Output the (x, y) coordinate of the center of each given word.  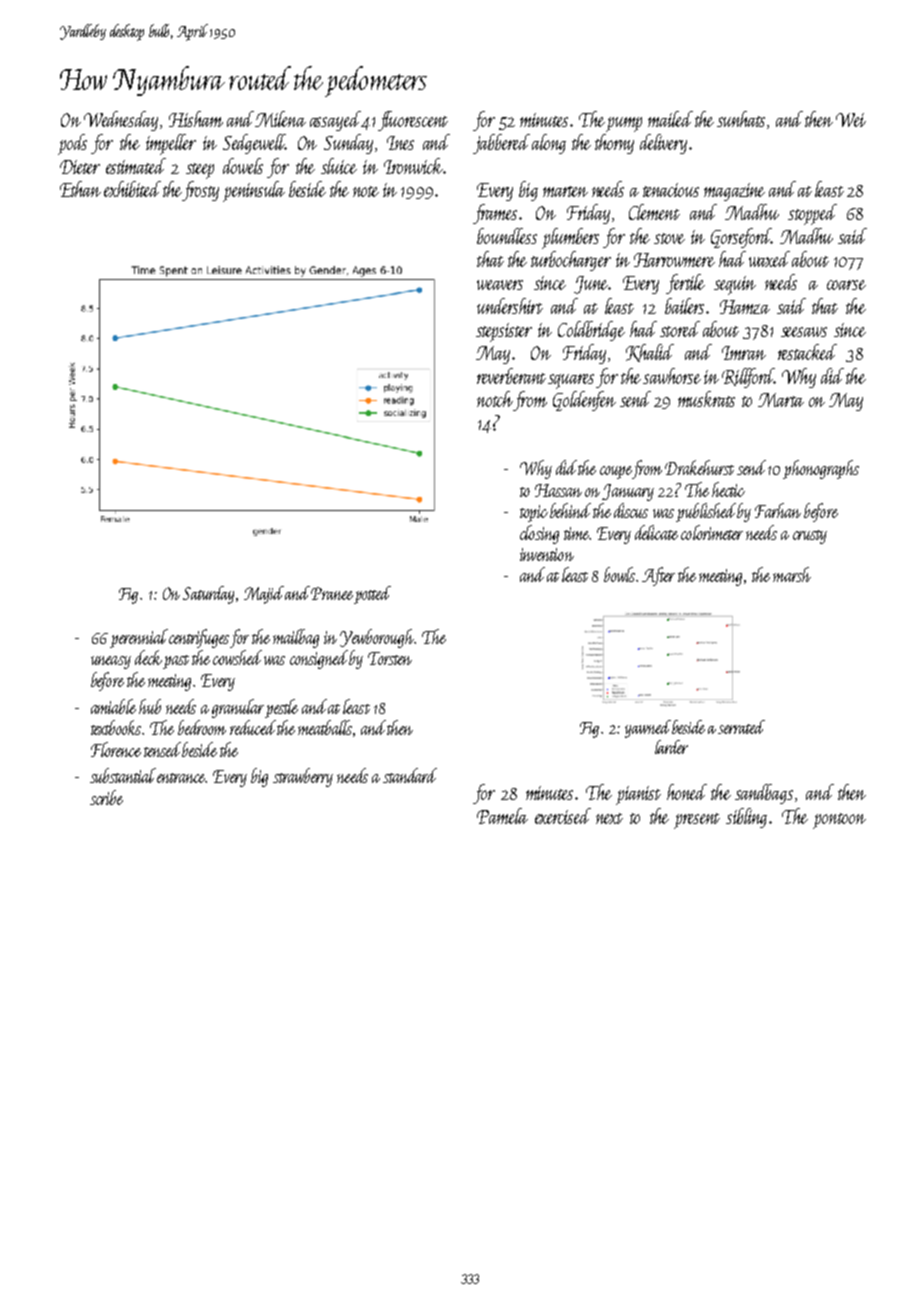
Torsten (390, 658)
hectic (728, 489)
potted (372, 595)
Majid (264, 595)
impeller (171, 144)
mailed (670, 119)
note (366, 191)
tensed (162, 749)
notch (495, 399)
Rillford (748, 378)
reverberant (511, 376)
